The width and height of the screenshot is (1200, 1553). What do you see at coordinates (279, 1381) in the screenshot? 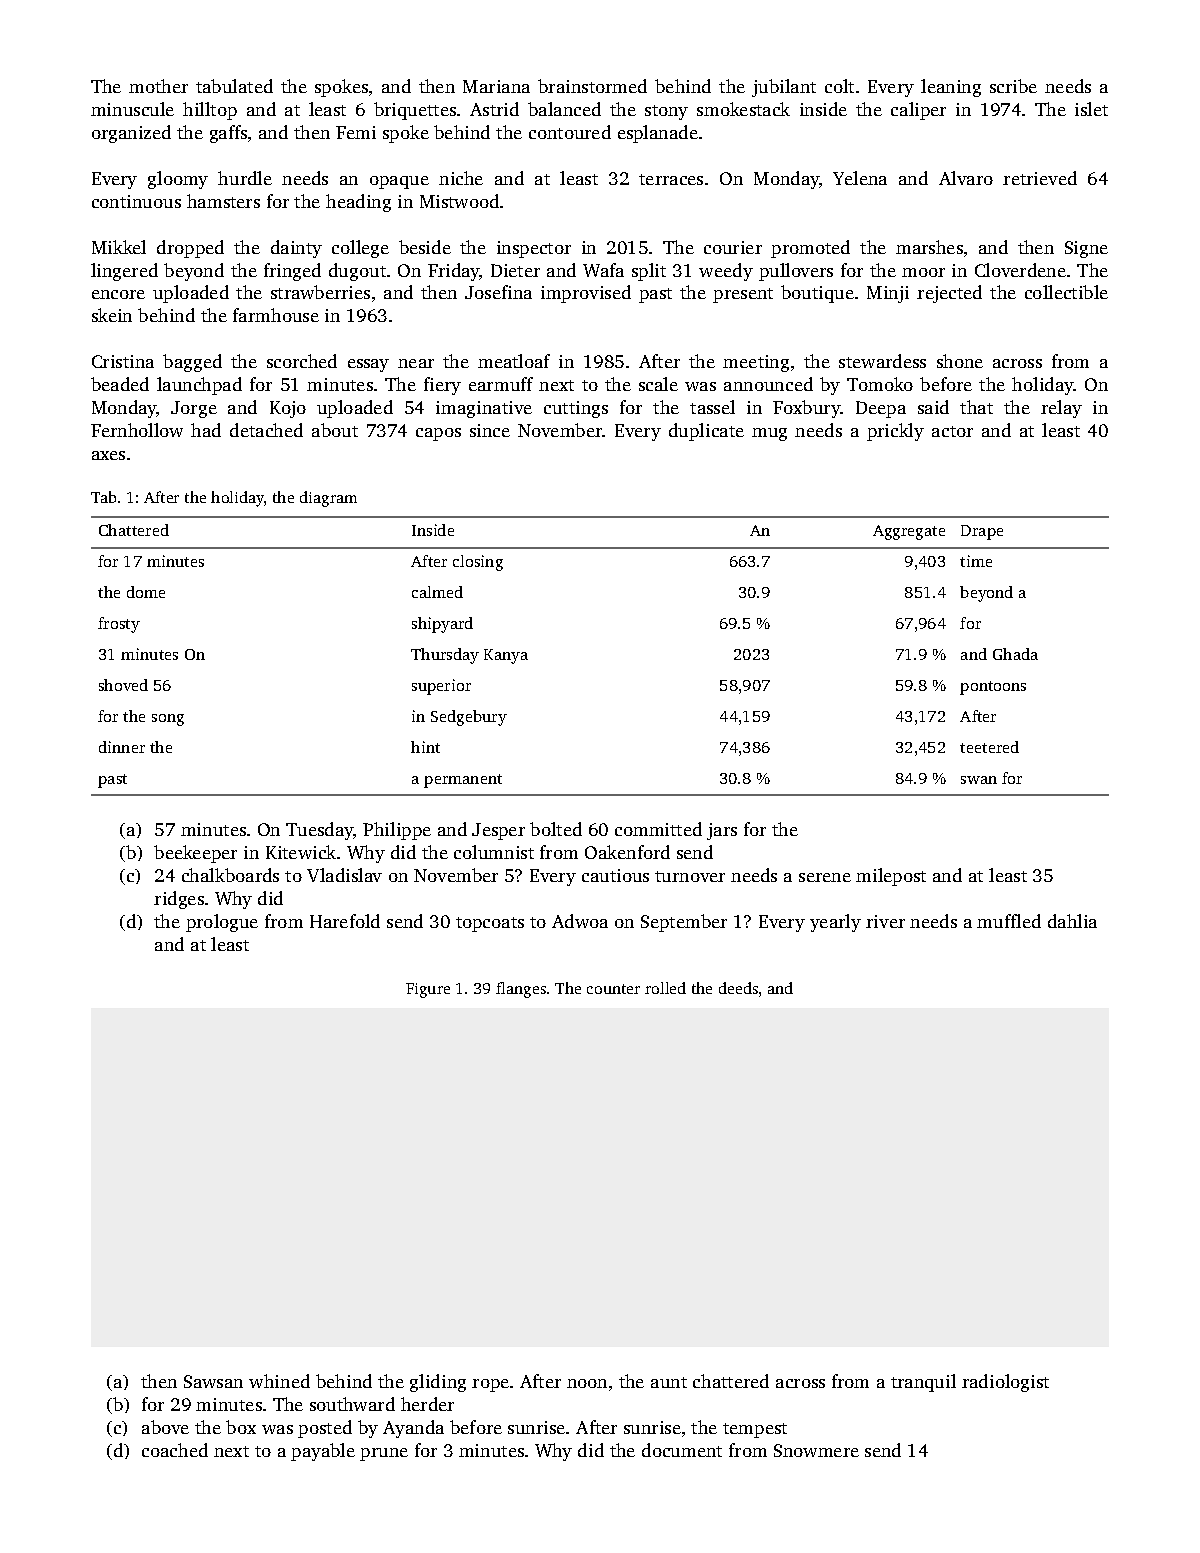
I see `whined` at bounding box center [279, 1381].
